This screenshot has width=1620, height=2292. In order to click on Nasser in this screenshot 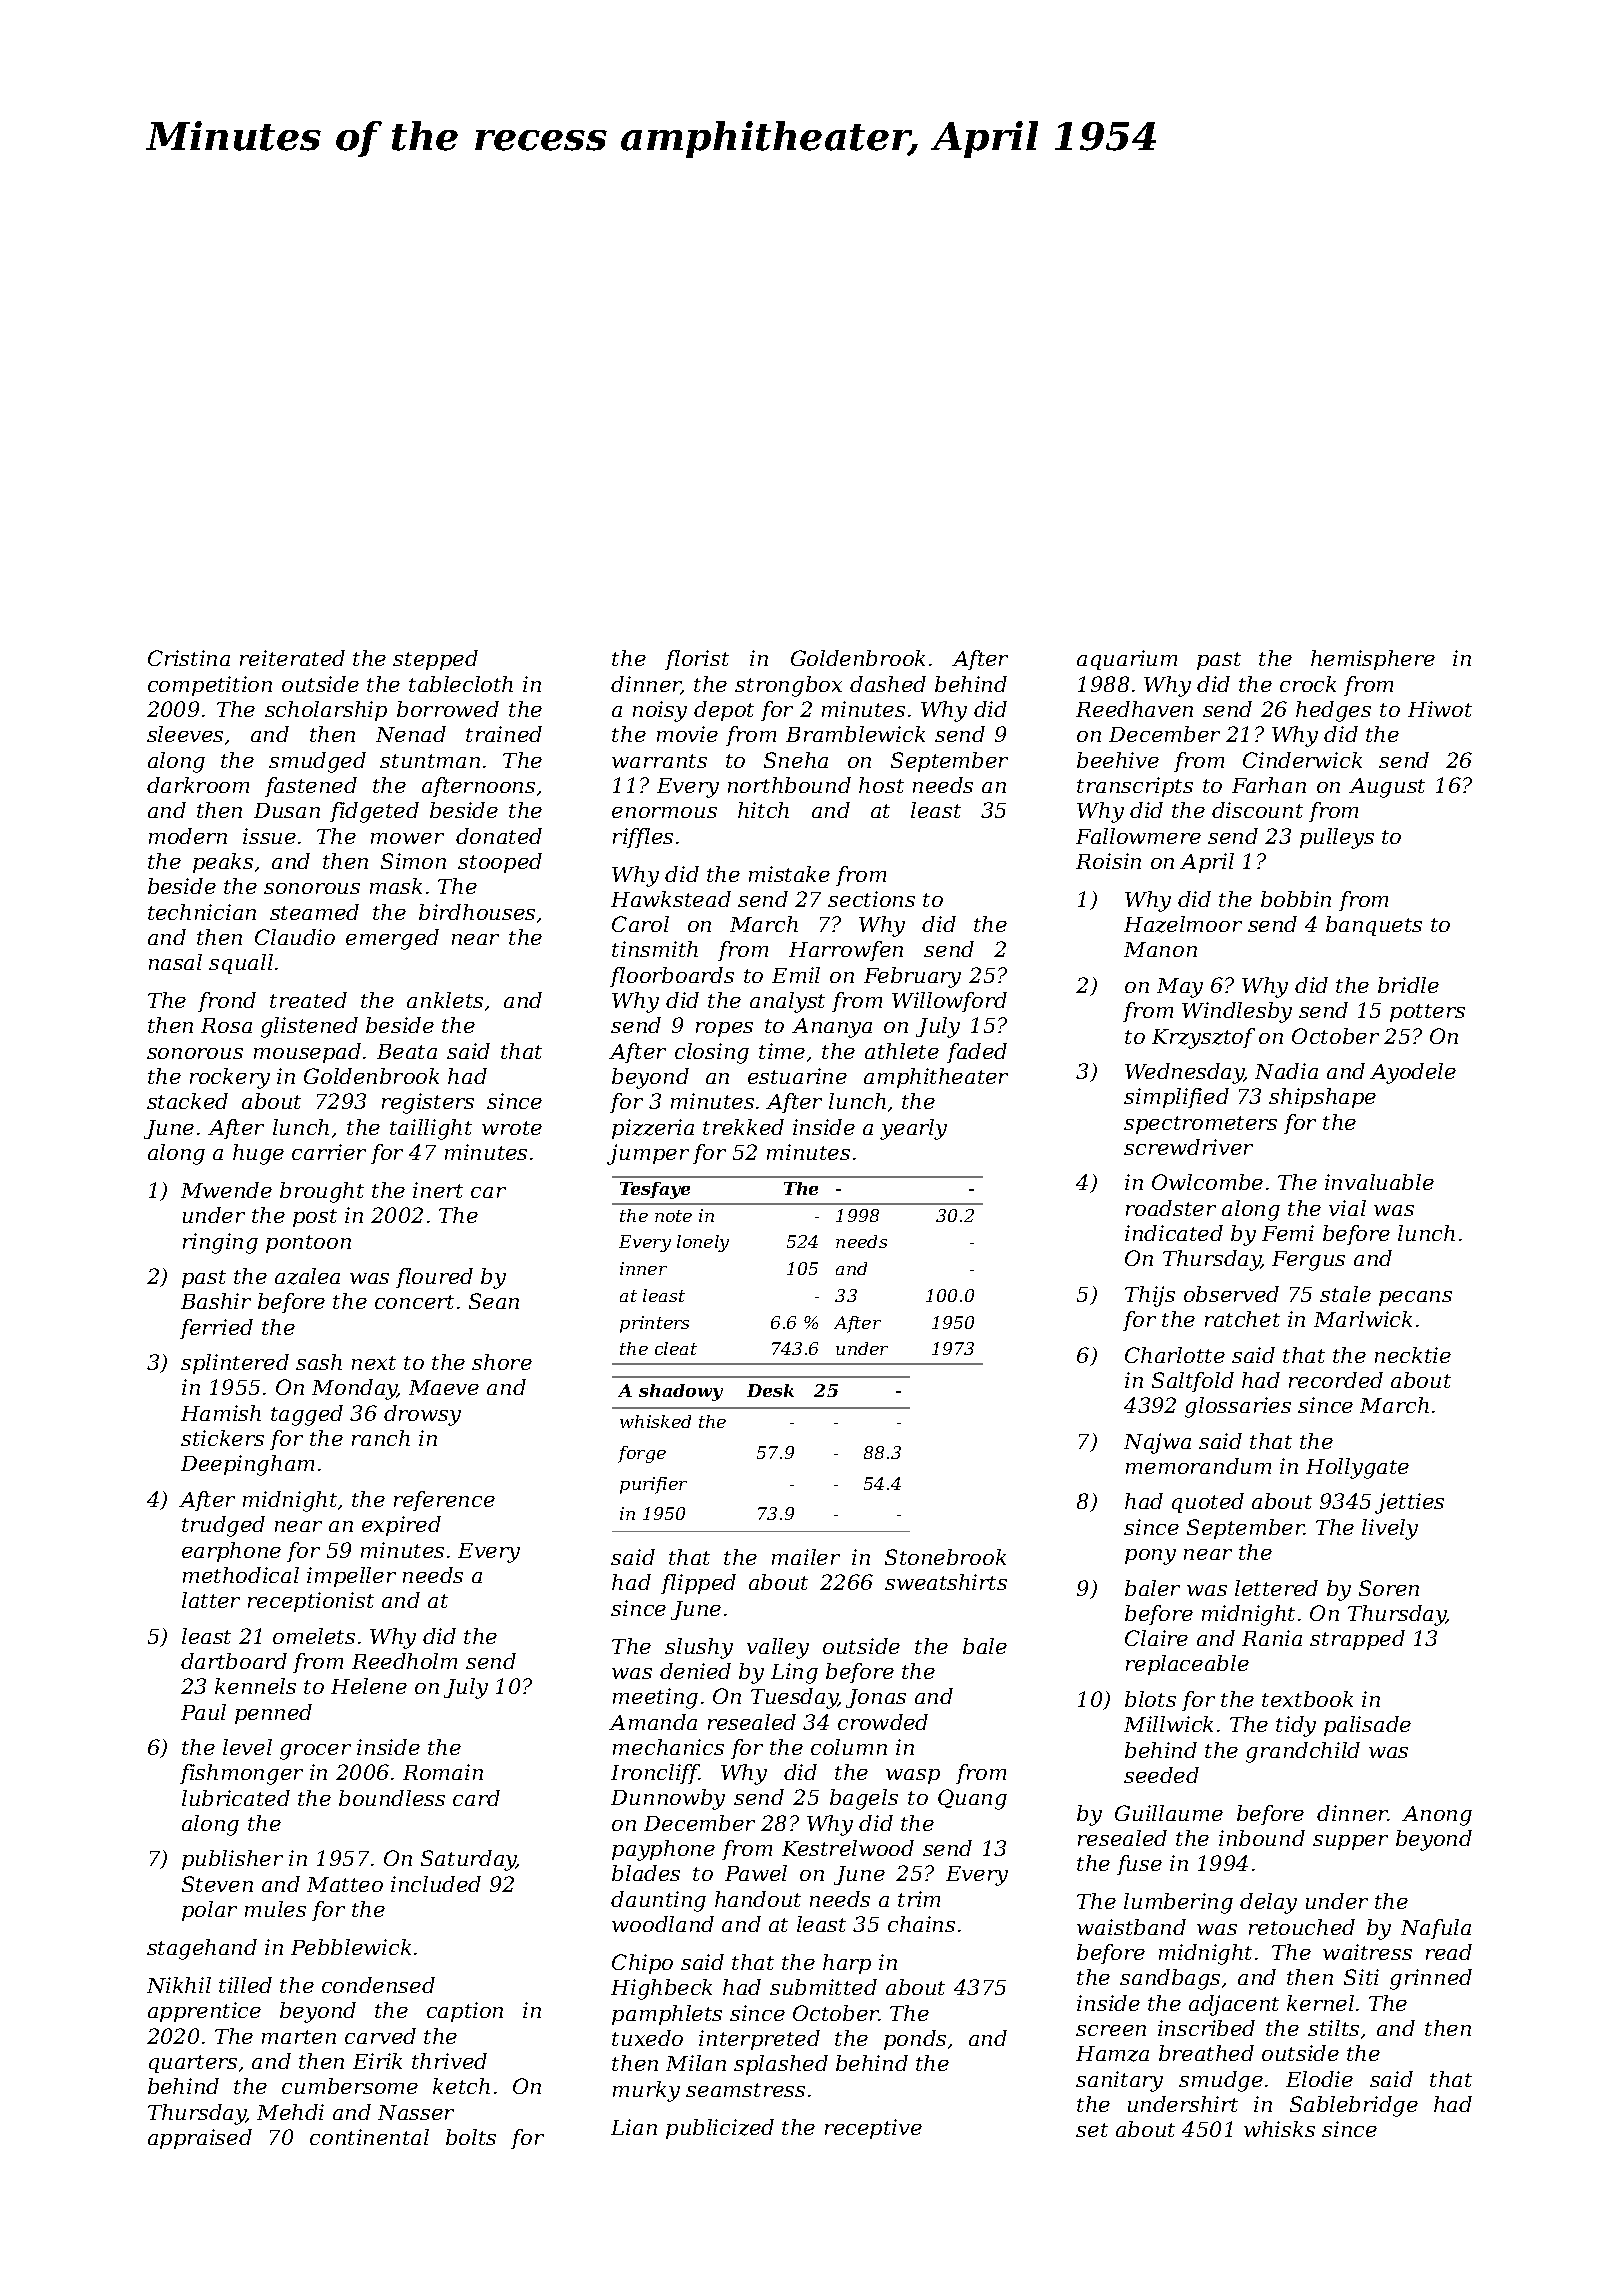, I will do `click(416, 2112)`.
